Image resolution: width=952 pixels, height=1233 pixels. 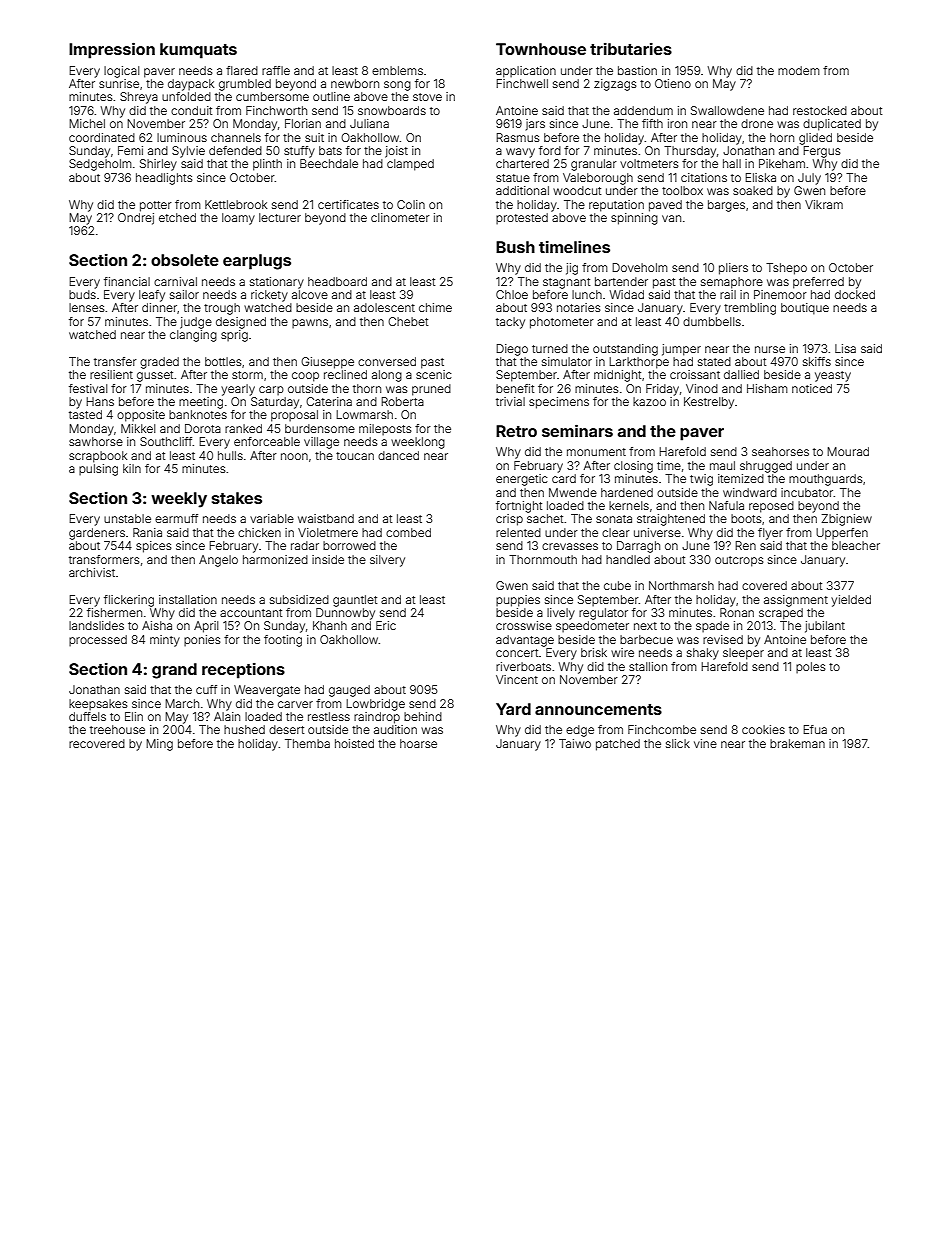 What do you see at coordinates (750, 492) in the screenshot?
I see `windward` at bounding box center [750, 492].
